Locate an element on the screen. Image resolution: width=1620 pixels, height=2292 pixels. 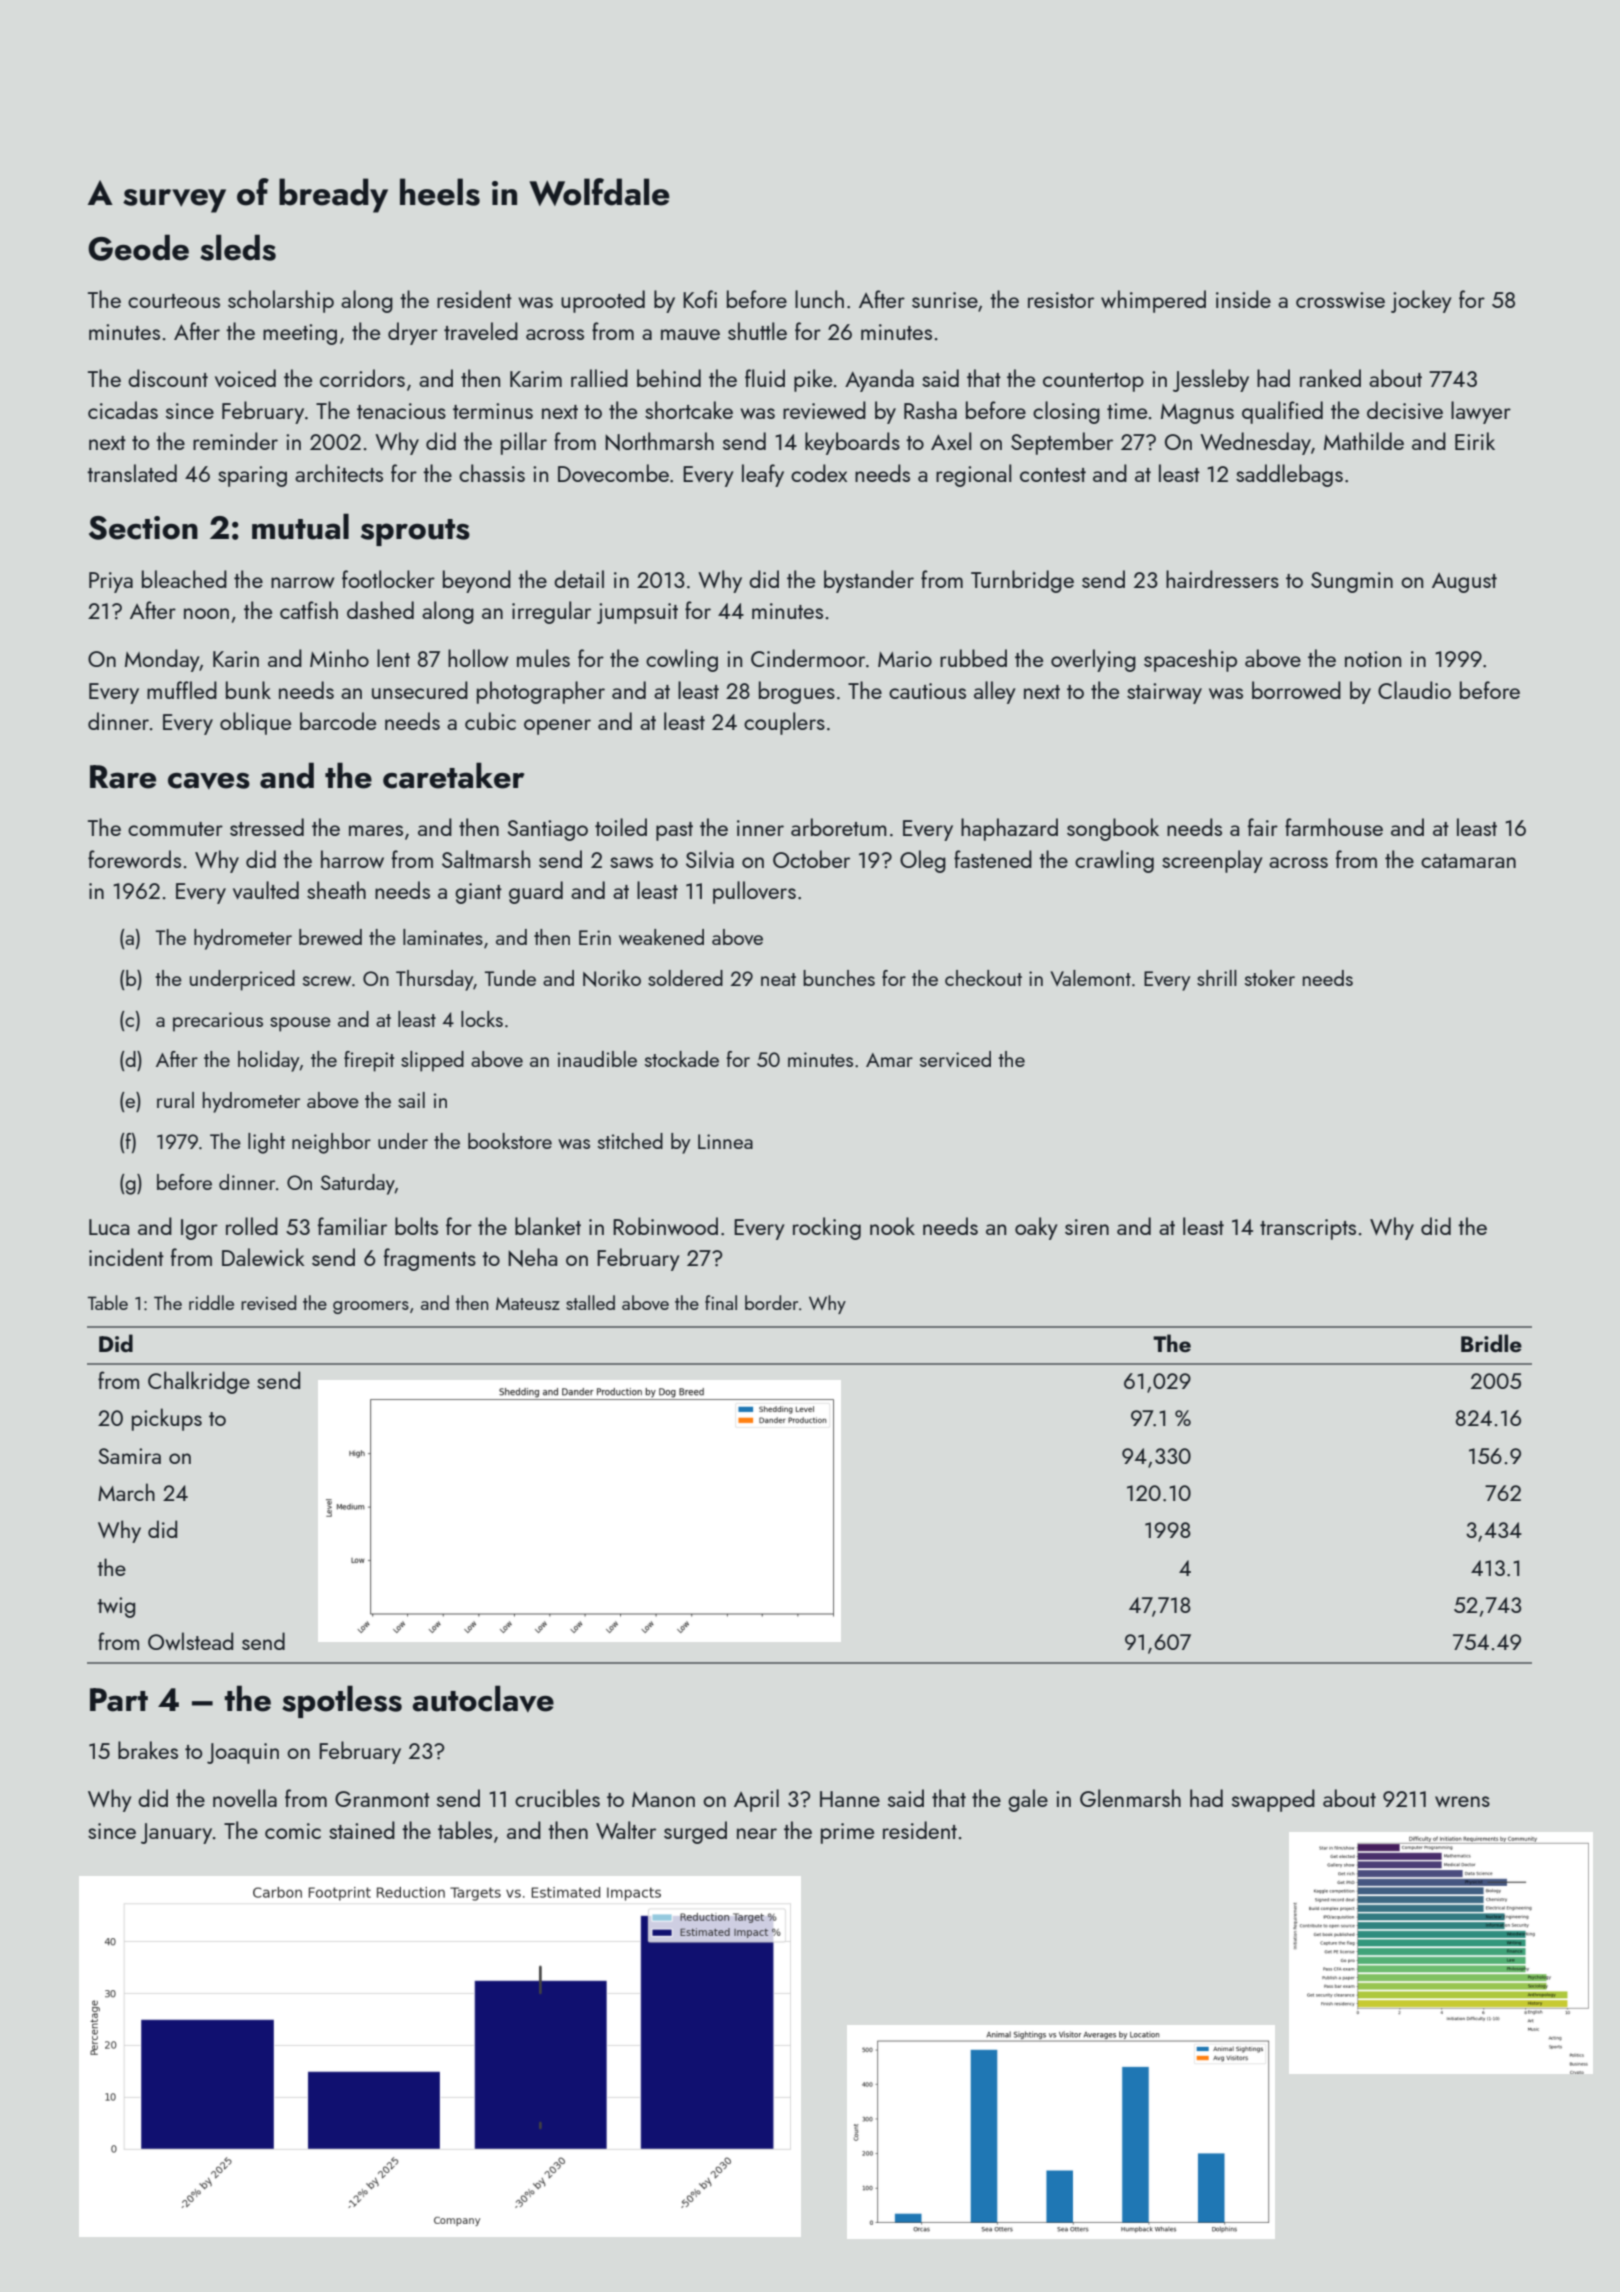
Luca is located at coordinates (109, 1227).
